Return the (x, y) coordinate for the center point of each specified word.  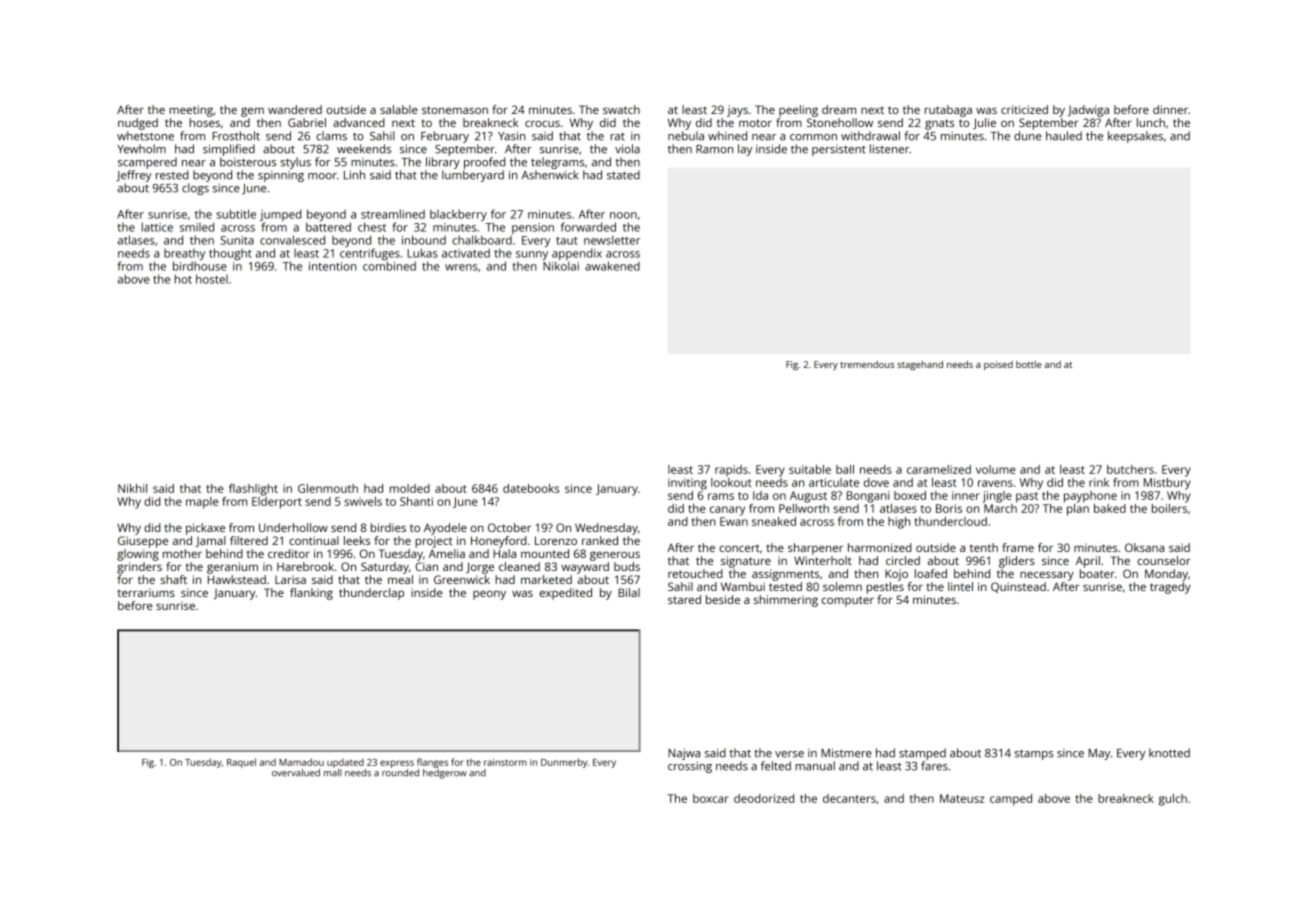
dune (1028, 136)
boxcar (711, 798)
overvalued (296, 773)
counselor (1164, 560)
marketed (546, 579)
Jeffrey (133, 176)
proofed (484, 163)
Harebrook (305, 566)
